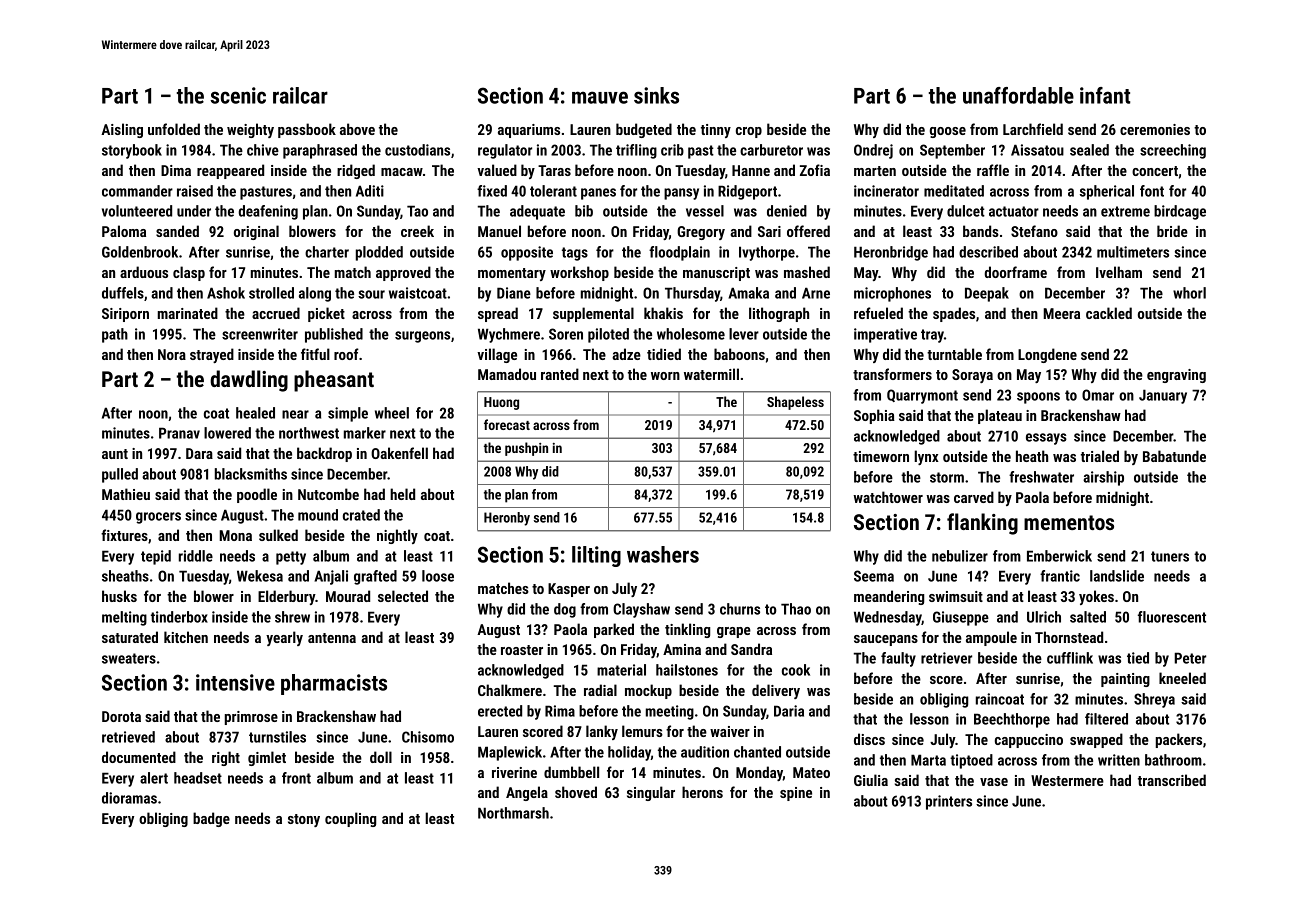  I want to click on scenic, so click(238, 95).
